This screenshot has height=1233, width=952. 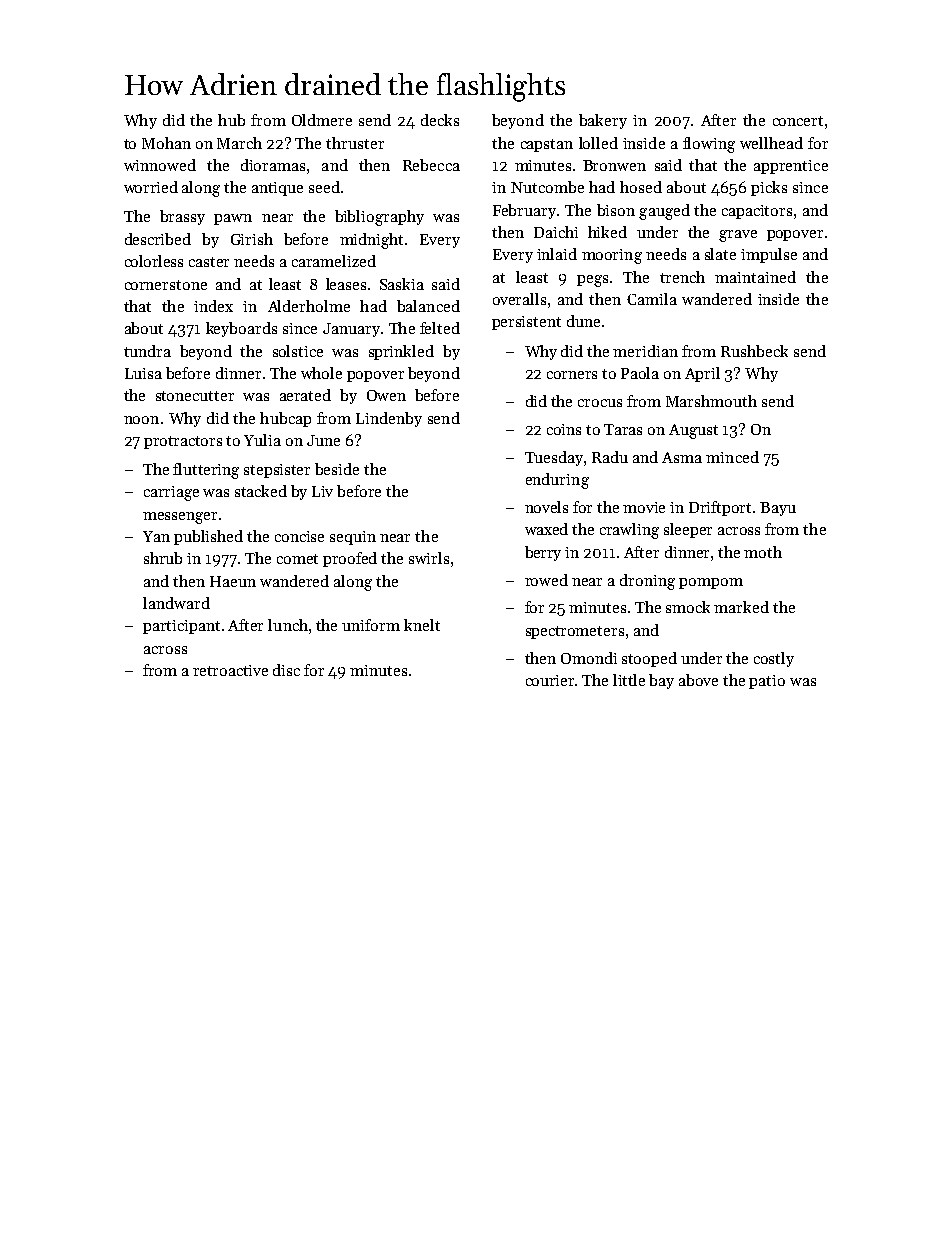 I want to click on carriage, so click(x=171, y=493).
